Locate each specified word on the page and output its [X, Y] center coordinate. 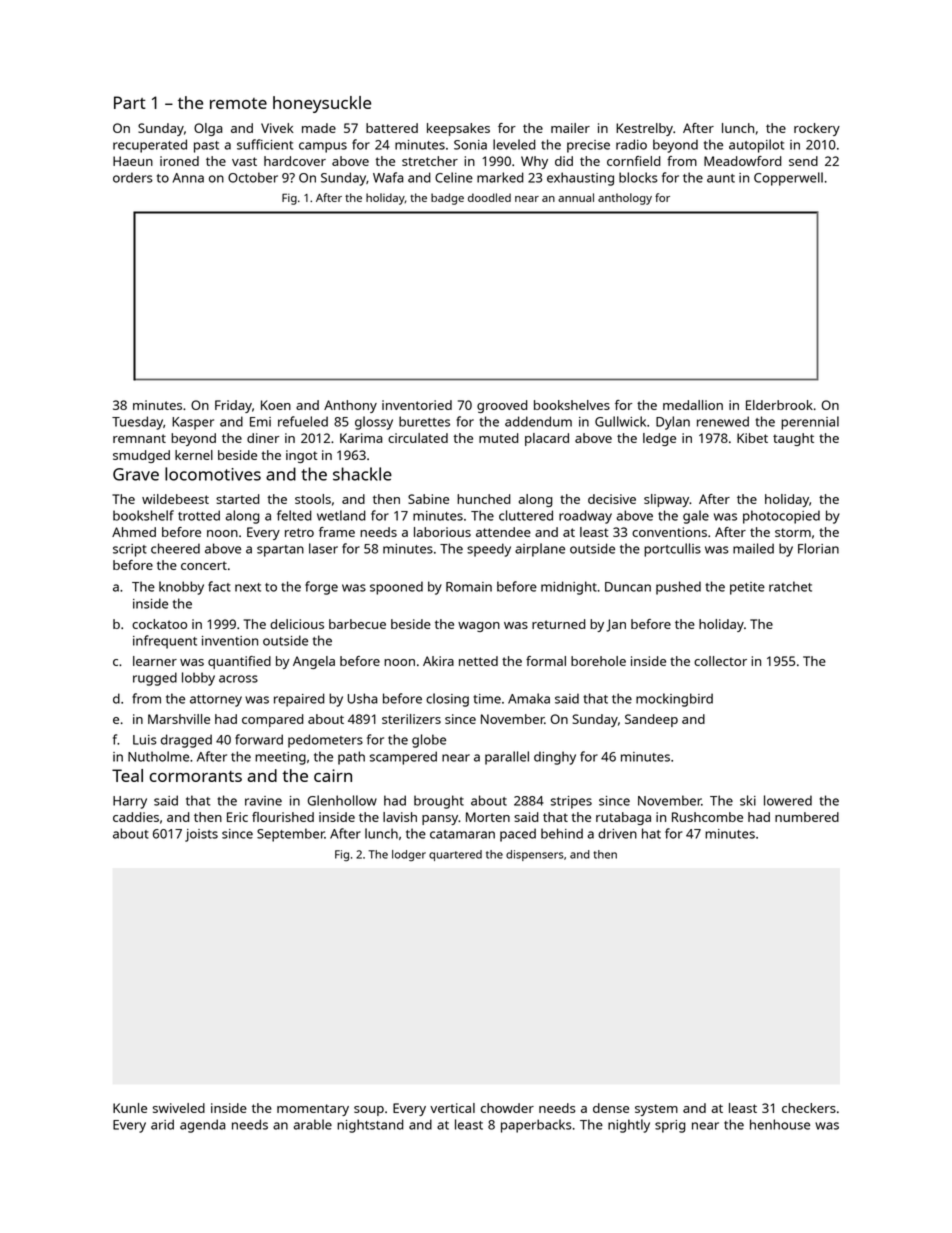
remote [238, 103]
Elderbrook [779, 405]
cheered [175, 548]
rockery [817, 129]
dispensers [535, 855]
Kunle [130, 1108]
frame [337, 532]
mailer [570, 128]
